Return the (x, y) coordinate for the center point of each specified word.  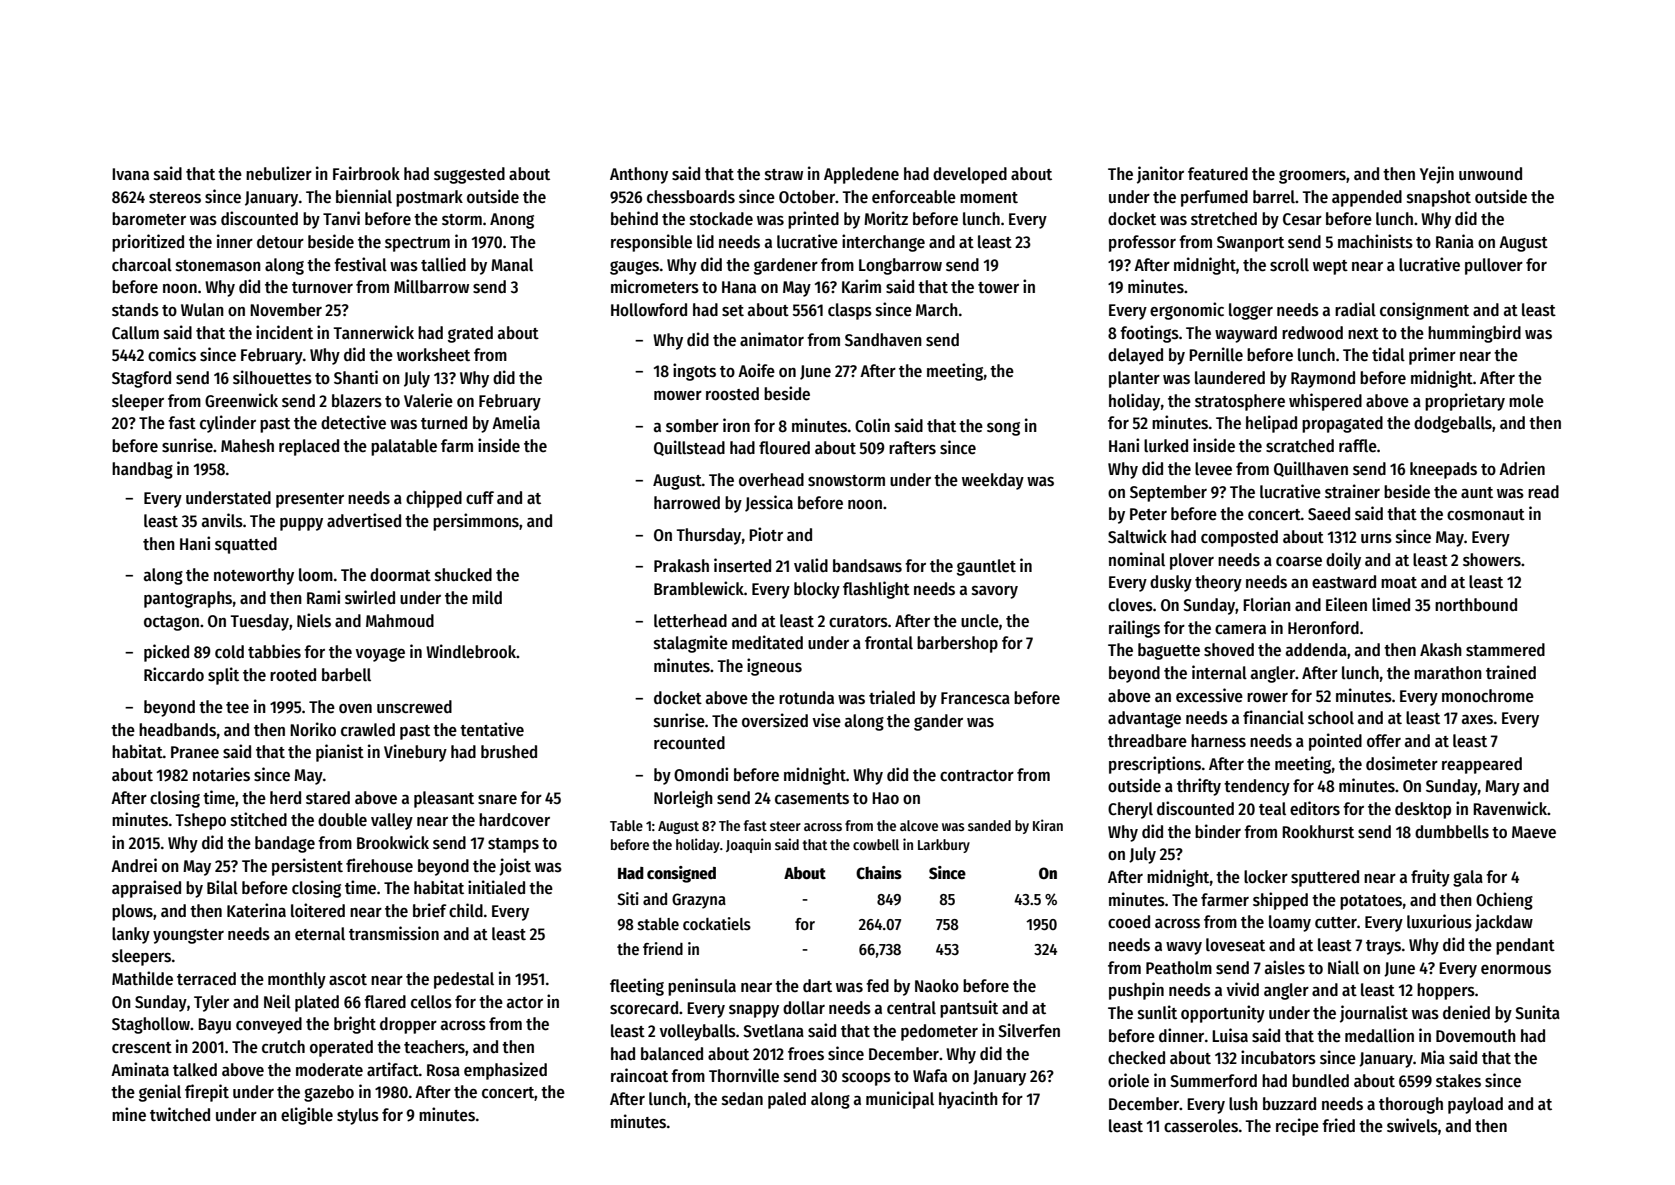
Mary (1502, 788)
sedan (742, 1099)
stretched (1224, 219)
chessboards (691, 197)
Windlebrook (471, 651)
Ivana (130, 174)
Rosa (443, 1070)
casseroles (1201, 1126)
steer (785, 826)
